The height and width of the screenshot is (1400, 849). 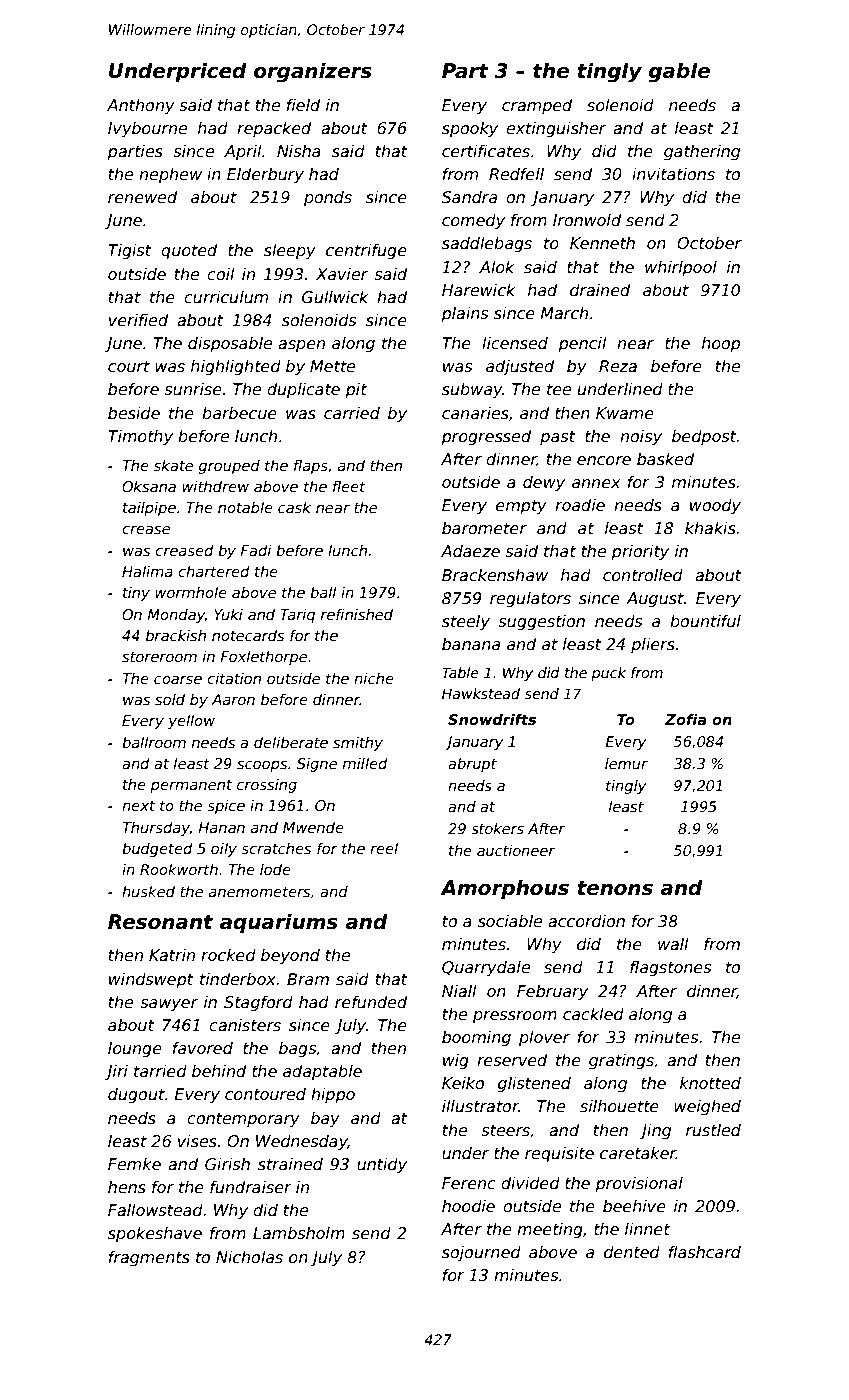 What do you see at coordinates (147, 130) in the screenshot?
I see `Ivybourne` at bounding box center [147, 130].
